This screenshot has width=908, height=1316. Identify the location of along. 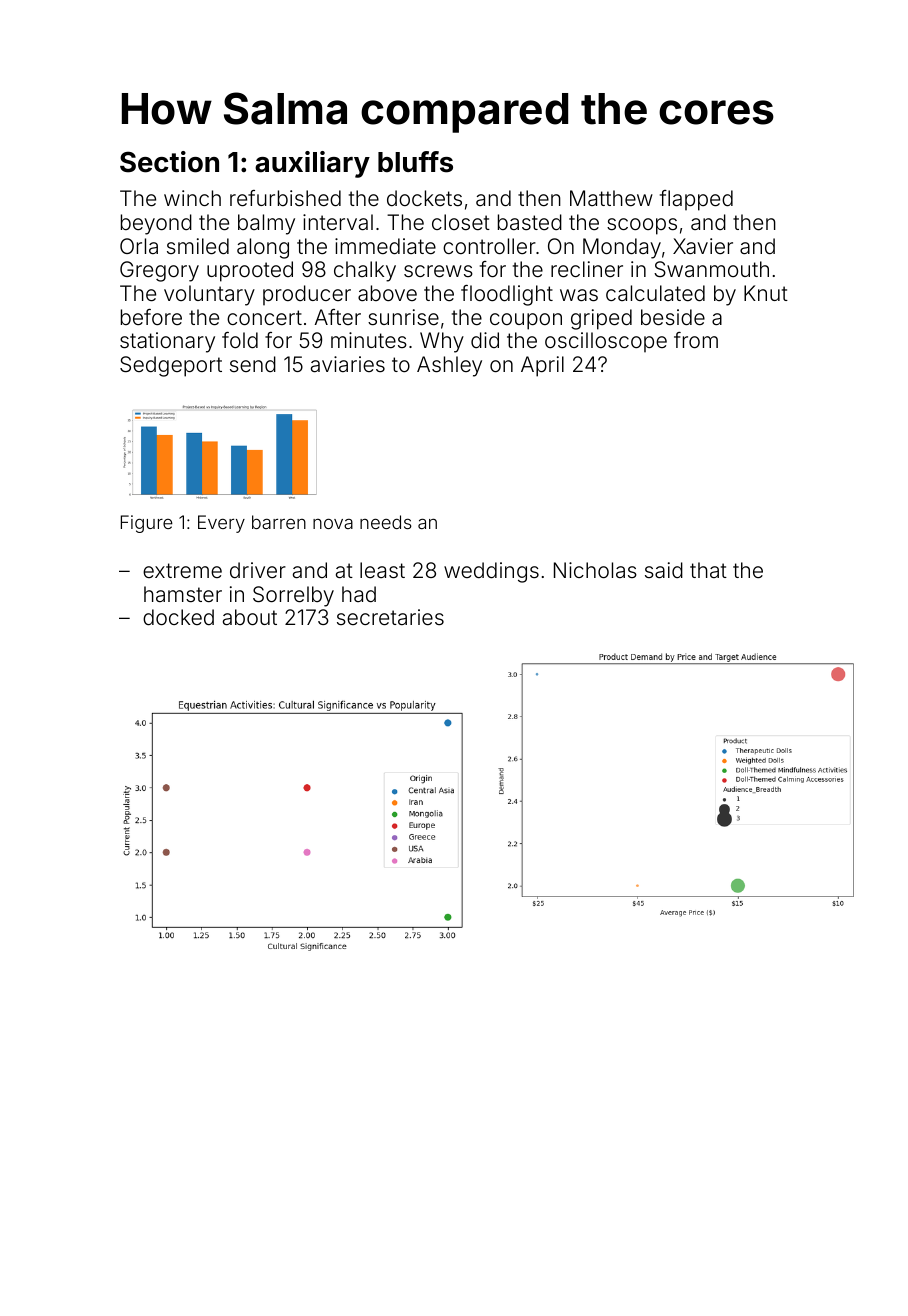
(263, 248).
